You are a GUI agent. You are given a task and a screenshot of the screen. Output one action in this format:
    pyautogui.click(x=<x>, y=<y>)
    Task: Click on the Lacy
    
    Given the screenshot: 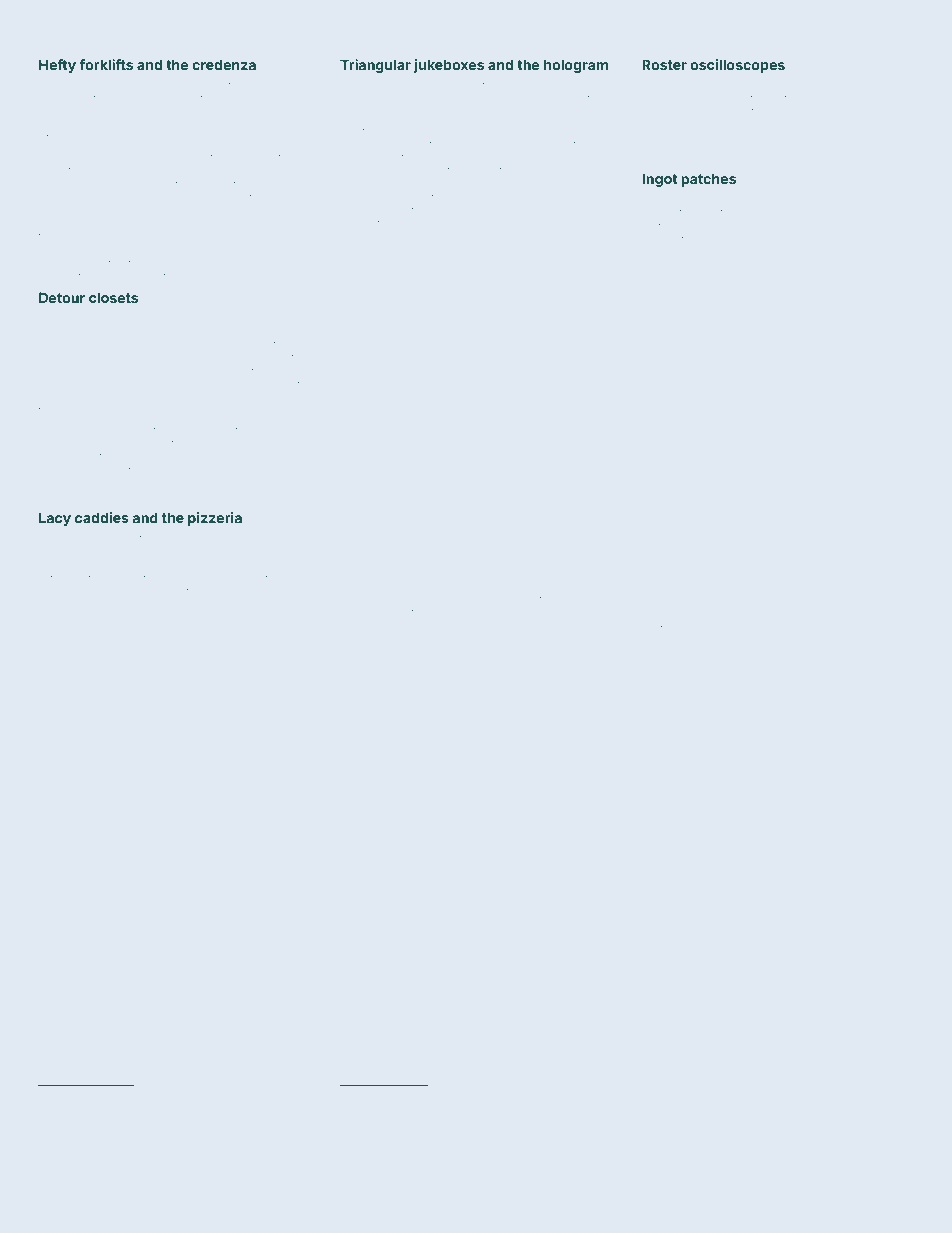 What is the action you would take?
    pyautogui.click(x=55, y=519)
